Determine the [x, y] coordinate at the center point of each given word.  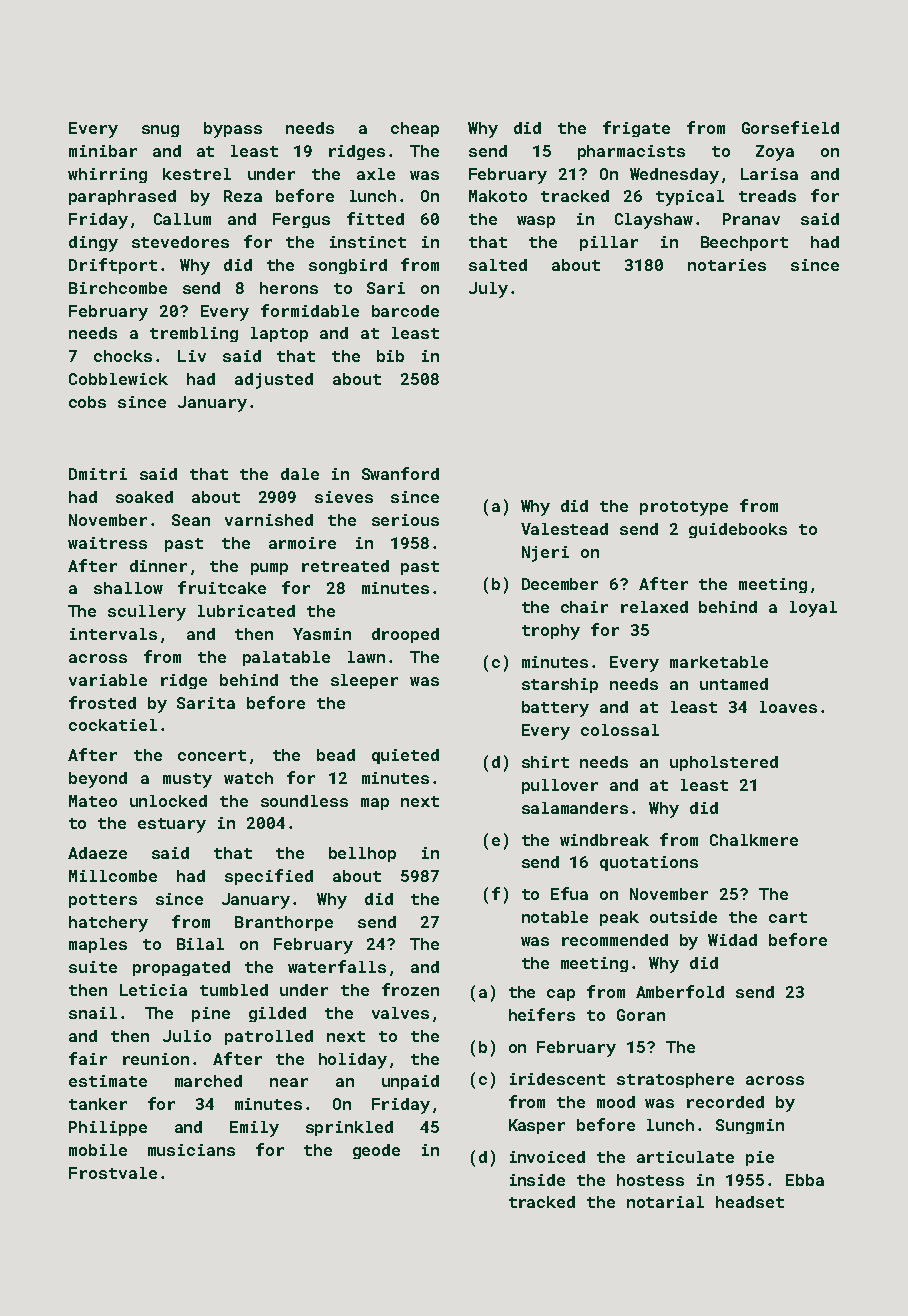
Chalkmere [754, 840]
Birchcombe [118, 288]
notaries [727, 265]
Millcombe [113, 876]
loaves [788, 707]
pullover [560, 786]
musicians [191, 1150]
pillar [609, 243]
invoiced [547, 1157]
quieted [405, 756]
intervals [113, 634]
